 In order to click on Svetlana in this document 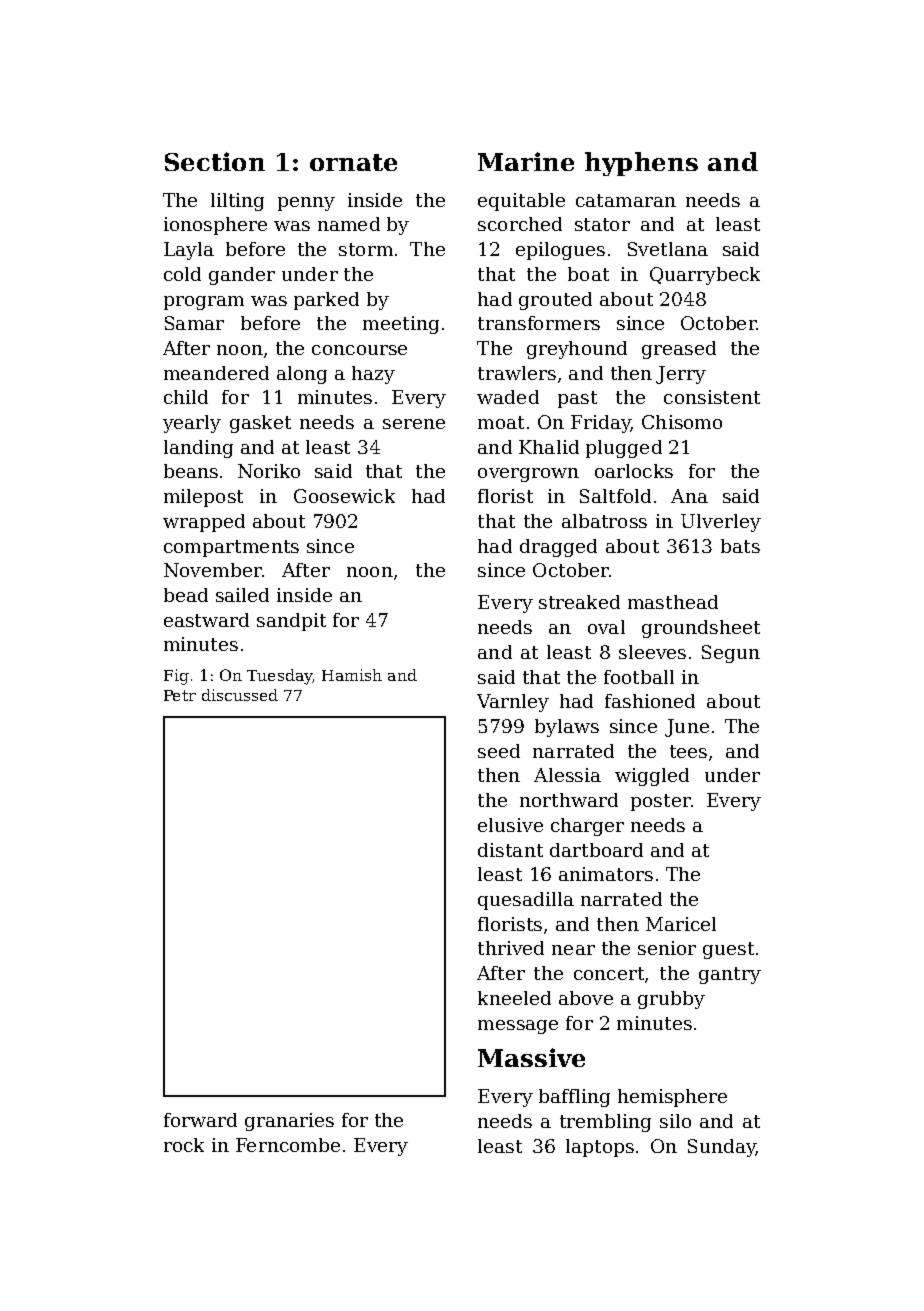, I will do `click(668, 249)`.
